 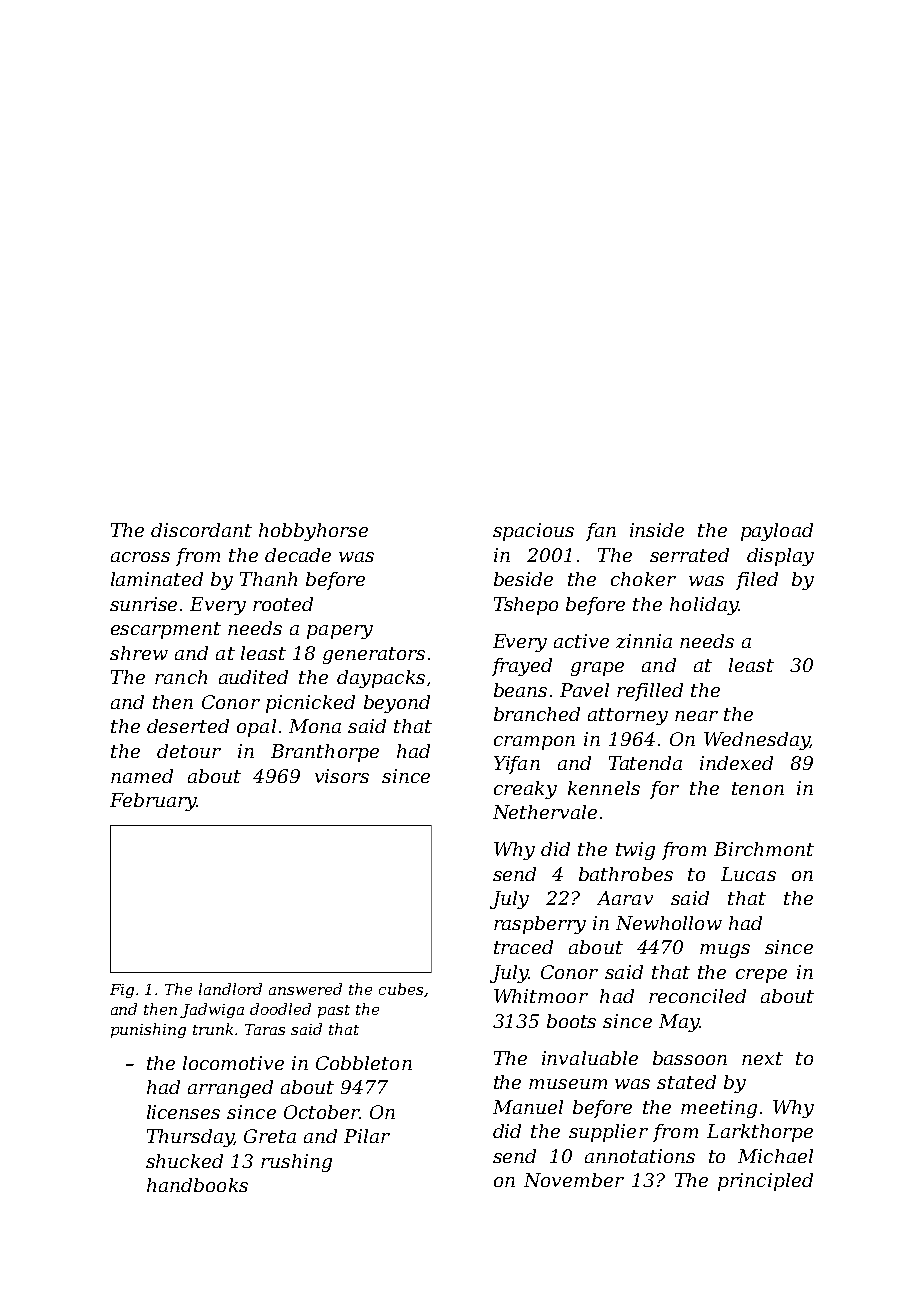 I want to click on payload, so click(x=777, y=532).
